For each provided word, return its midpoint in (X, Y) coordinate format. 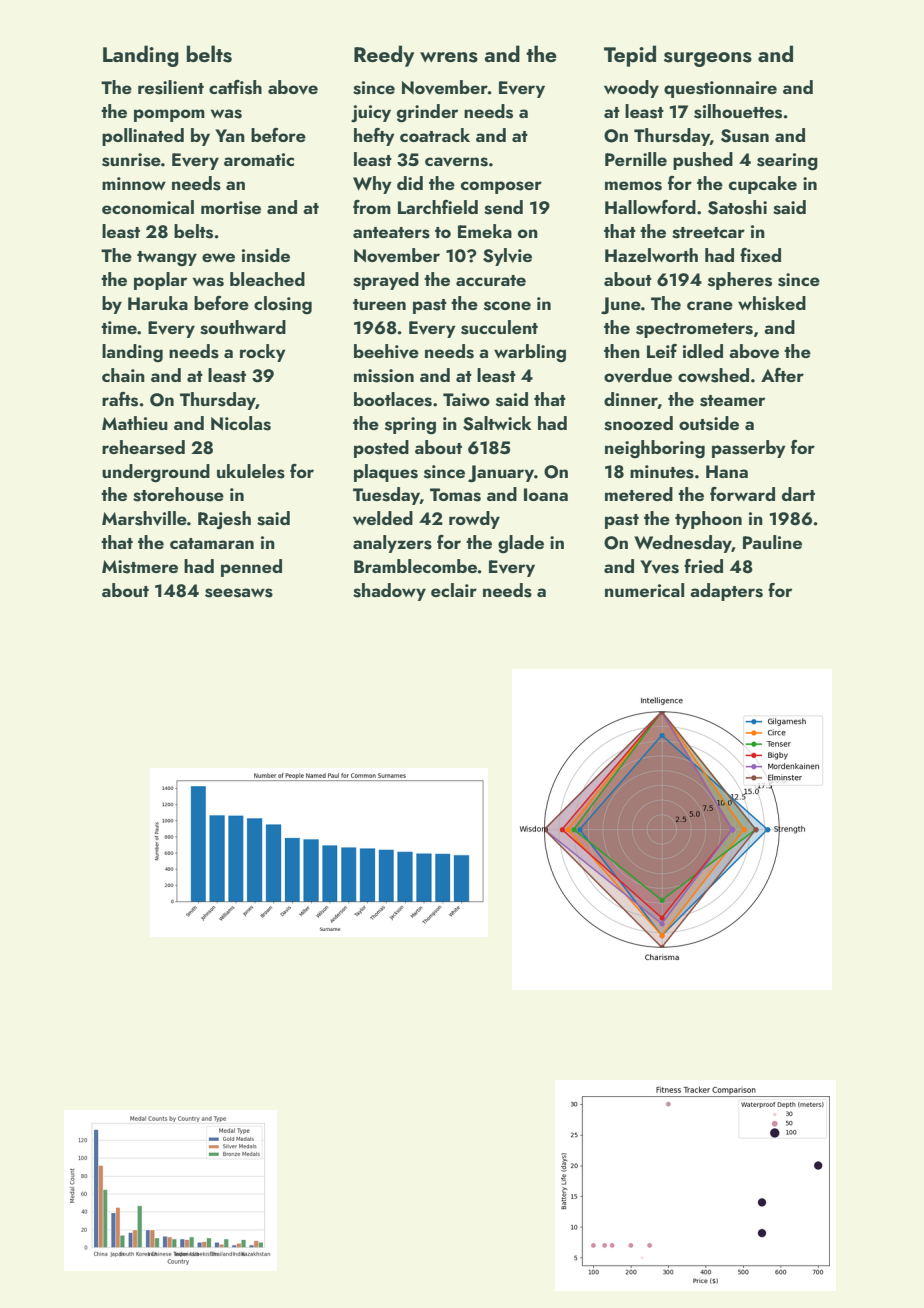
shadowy (389, 592)
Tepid (630, 56)
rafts (120, 399)
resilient (171, 87)
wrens (449, 57)
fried (703, 566)
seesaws (239, 593)
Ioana (546, 494)
